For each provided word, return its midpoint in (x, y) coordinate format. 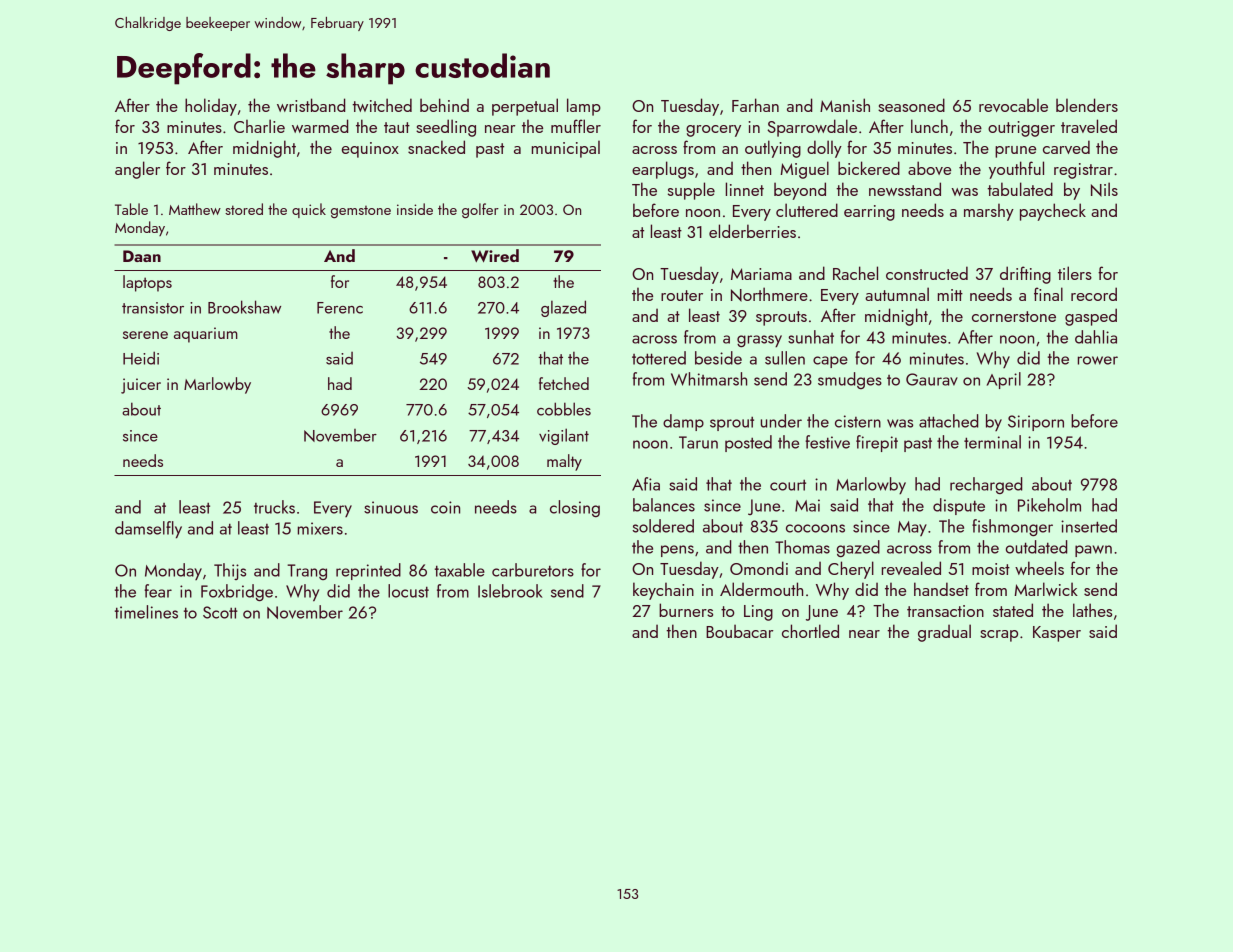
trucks (274, 507)
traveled (1089, 126)
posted (748, 443)
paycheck (1053, 212)
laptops (147, 283)
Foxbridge (237, 592)
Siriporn (1036, 423)
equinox (370, 150)
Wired (495, 255)
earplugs (663, 170)
